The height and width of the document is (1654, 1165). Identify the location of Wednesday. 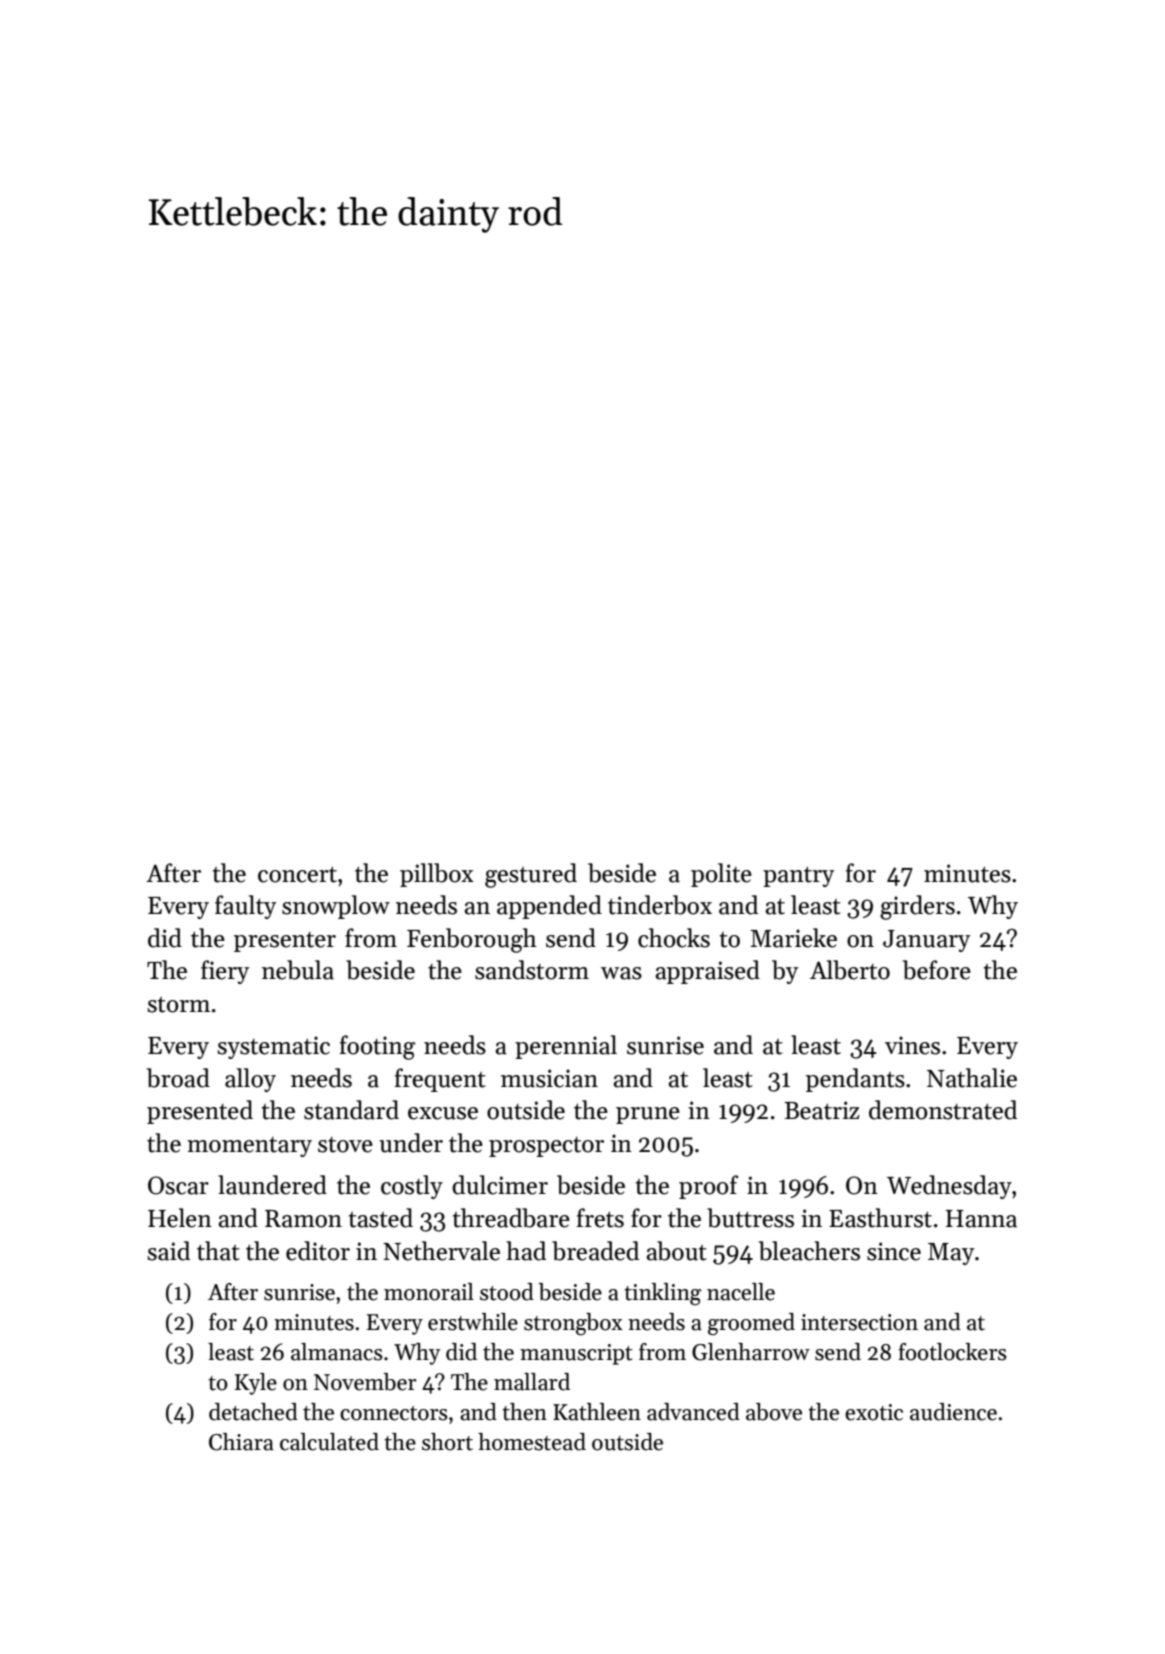
(949, 1187).
